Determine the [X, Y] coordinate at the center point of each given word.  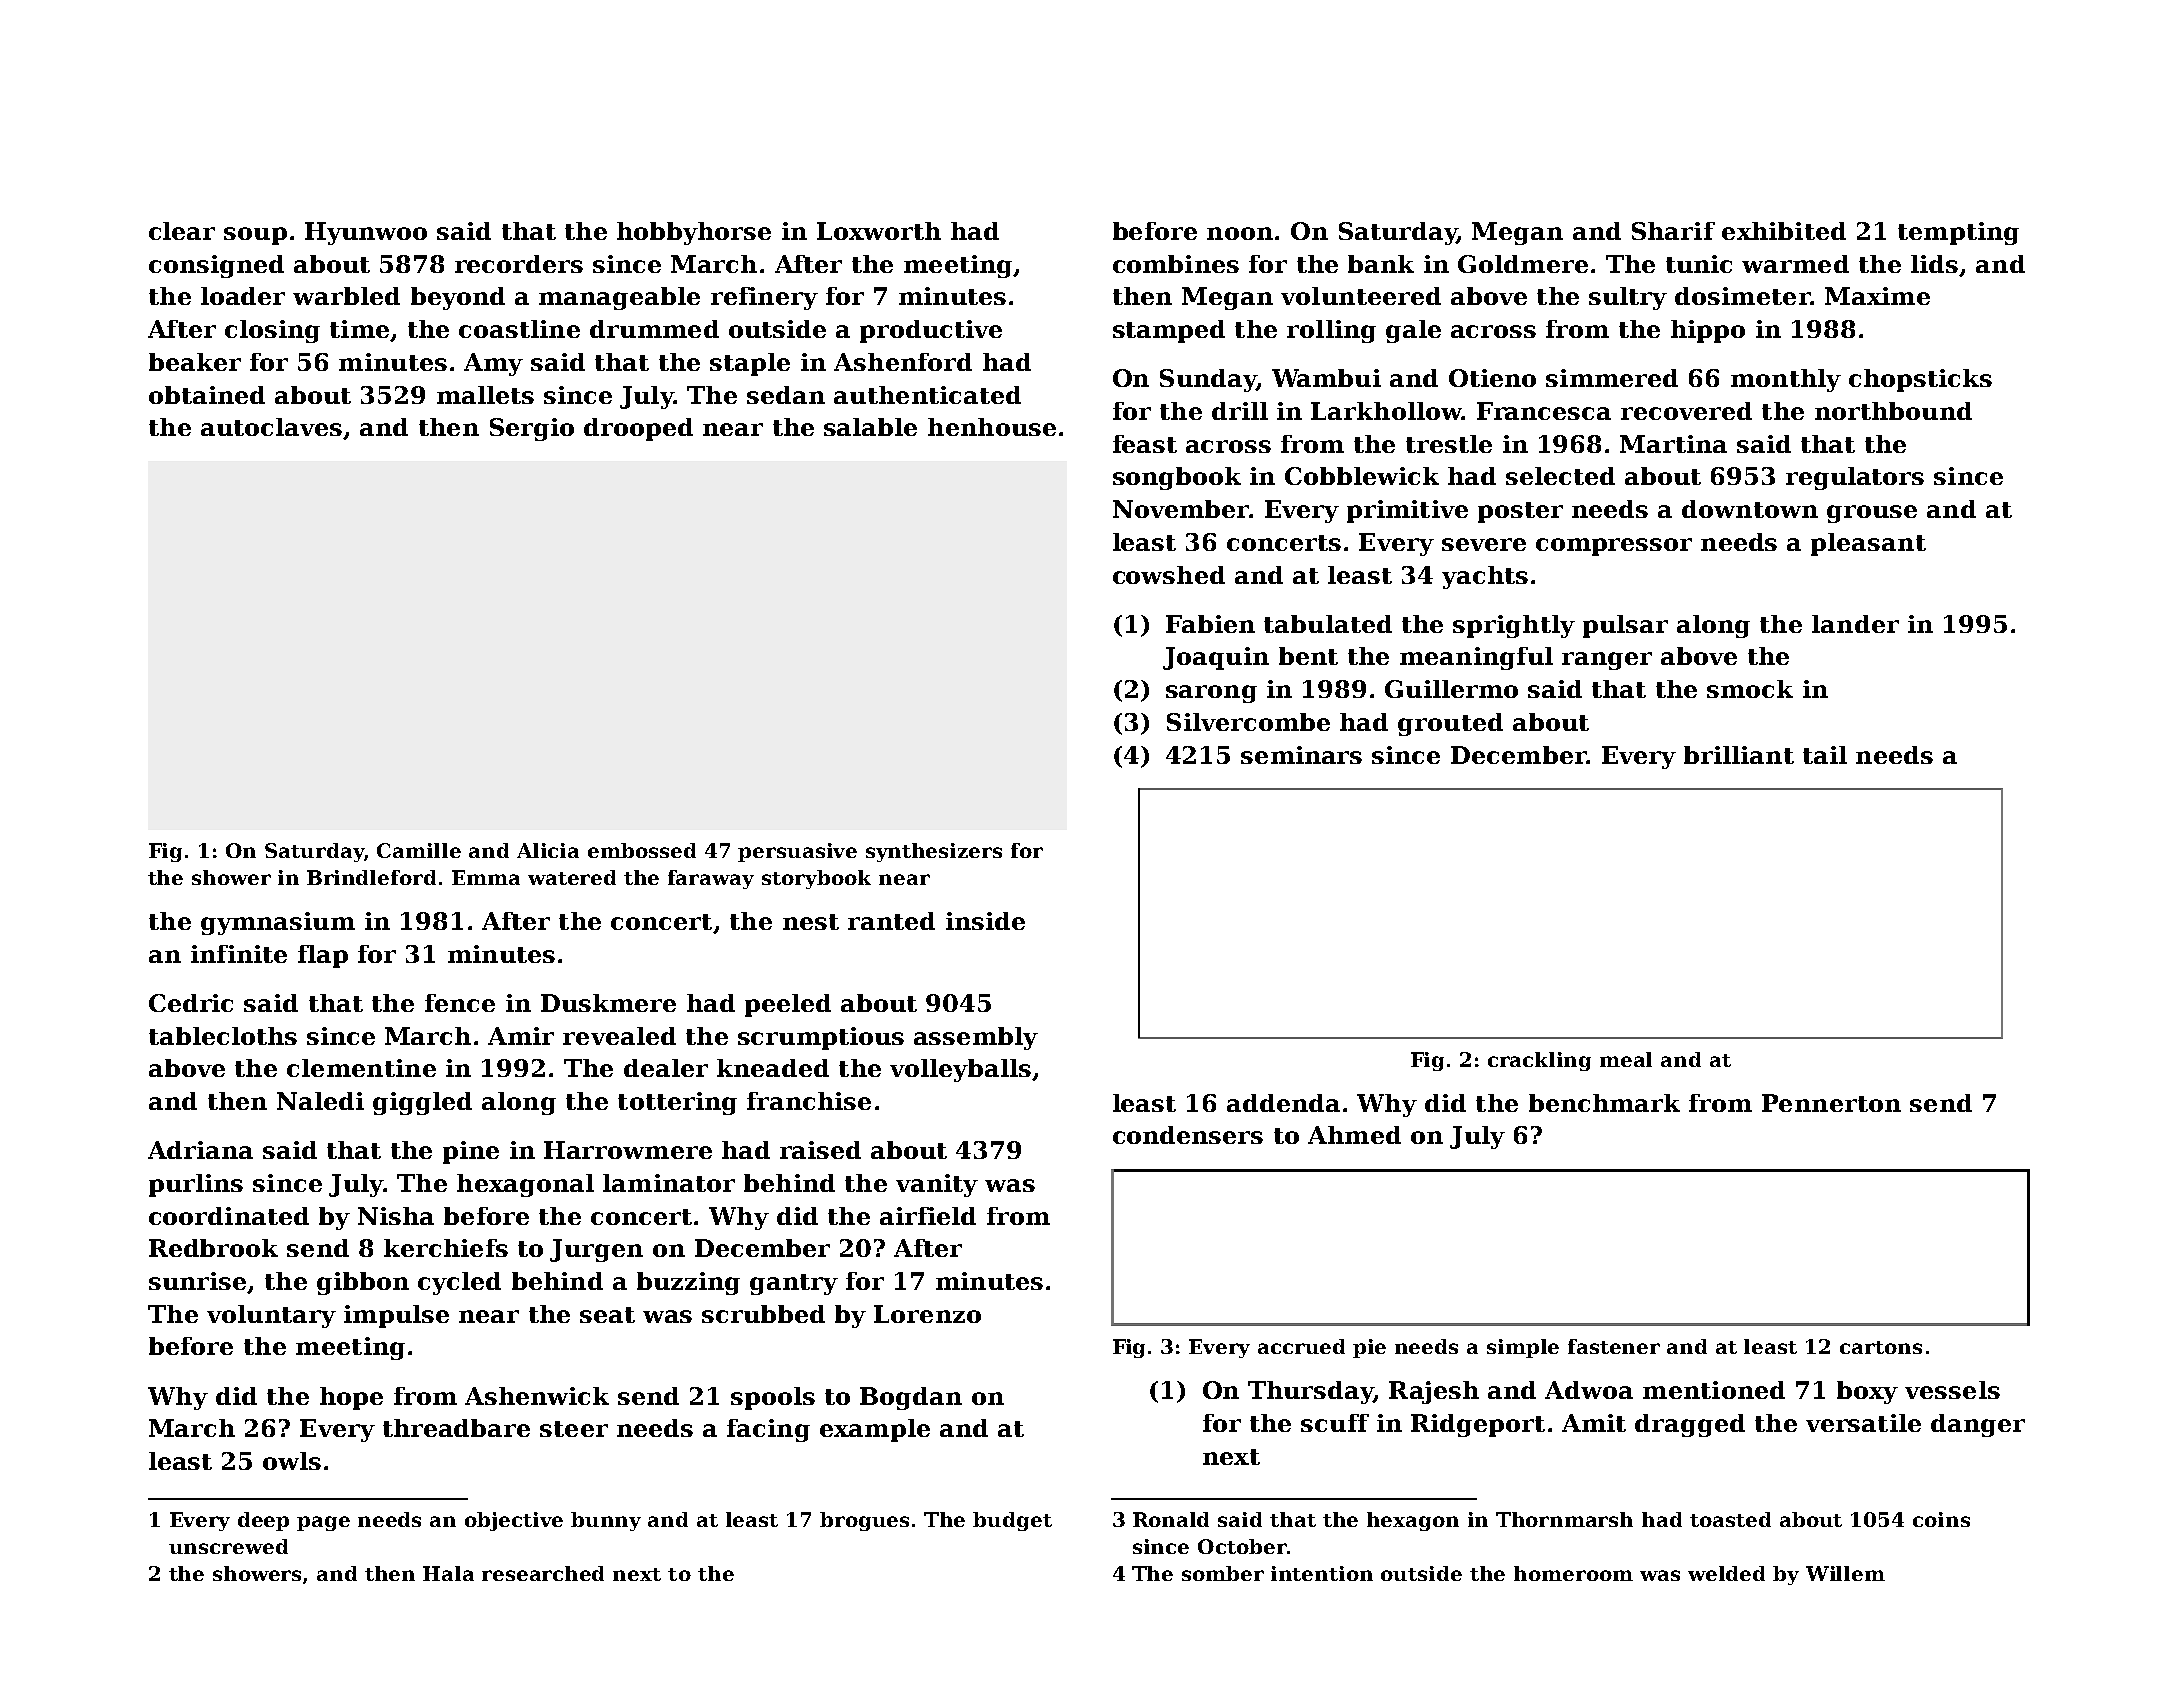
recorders [519, 264]
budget [1012, 1521]
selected [1560, 476]
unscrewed [228, 1546]
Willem [1845, 1573]
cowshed [1169, 575]
